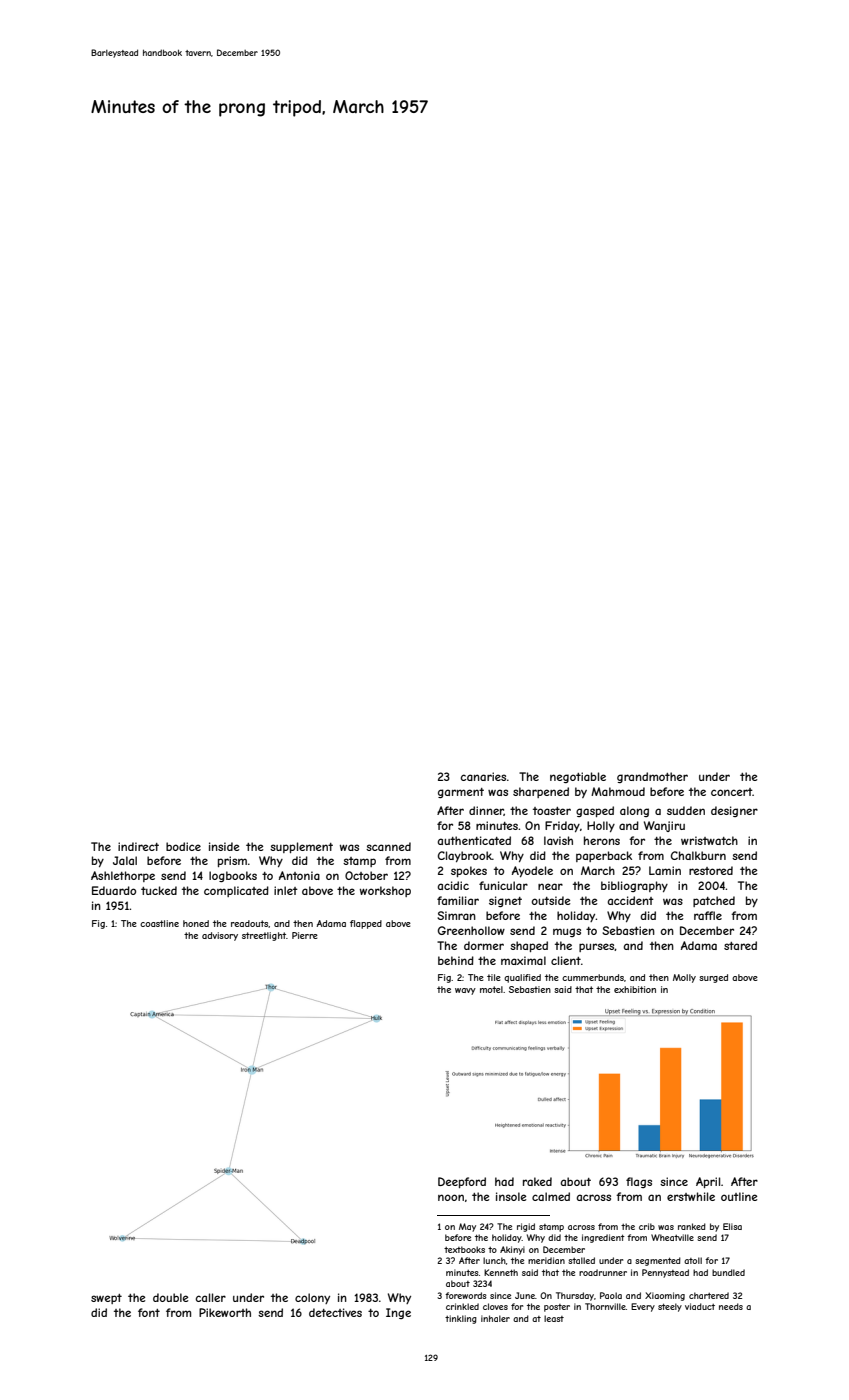  What do you see at coordinates (491, 989) in the screenshot?
I see `motel` at bounding box center [491, 989].
